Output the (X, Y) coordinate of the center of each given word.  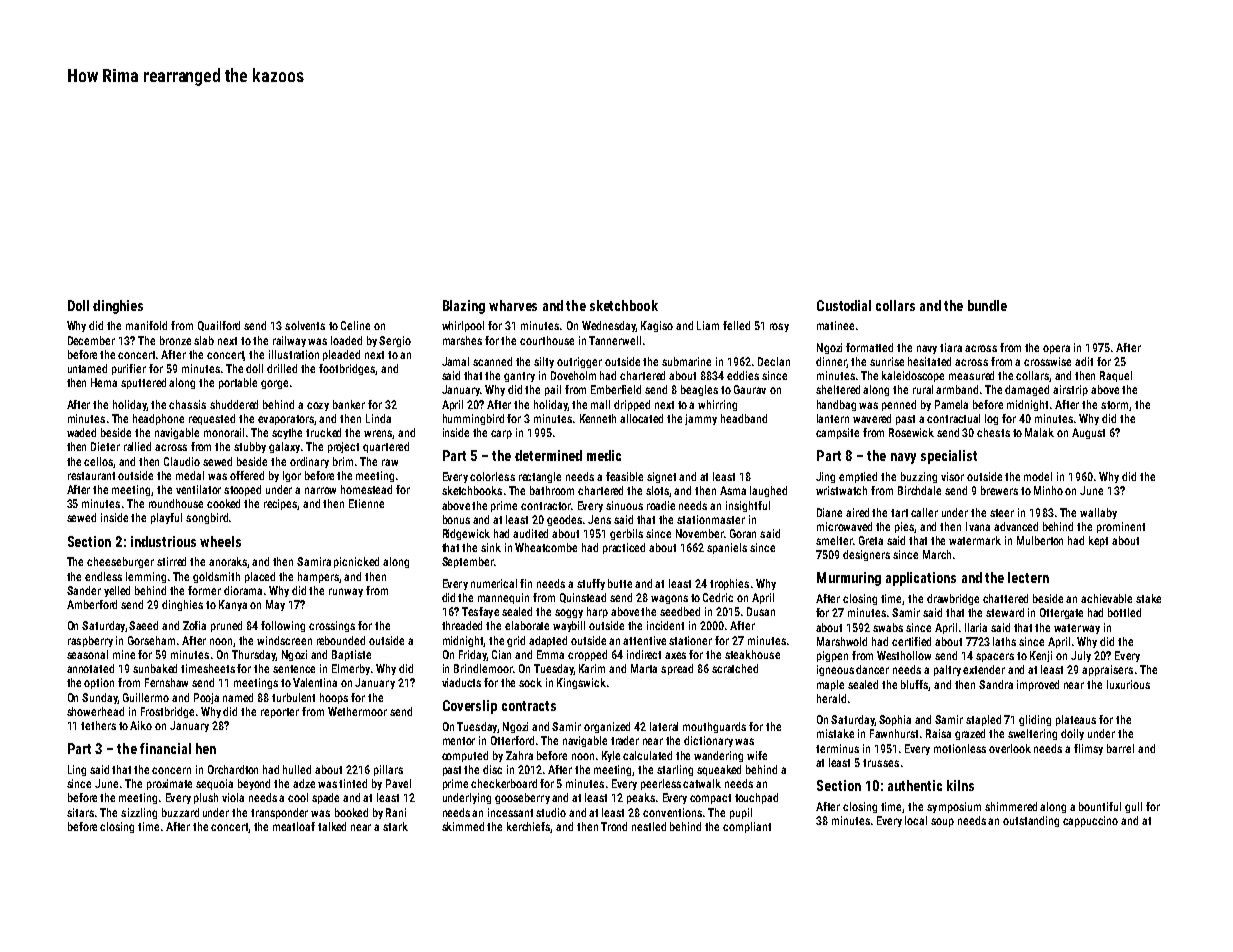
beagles (699, 390)
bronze (175, 340)
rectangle (540, 477)
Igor (292, 476)
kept (1098, 541)
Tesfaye (480, 612)
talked (332, 826)
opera (1056, 349)
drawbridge (953, 599)
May (275, 605)
